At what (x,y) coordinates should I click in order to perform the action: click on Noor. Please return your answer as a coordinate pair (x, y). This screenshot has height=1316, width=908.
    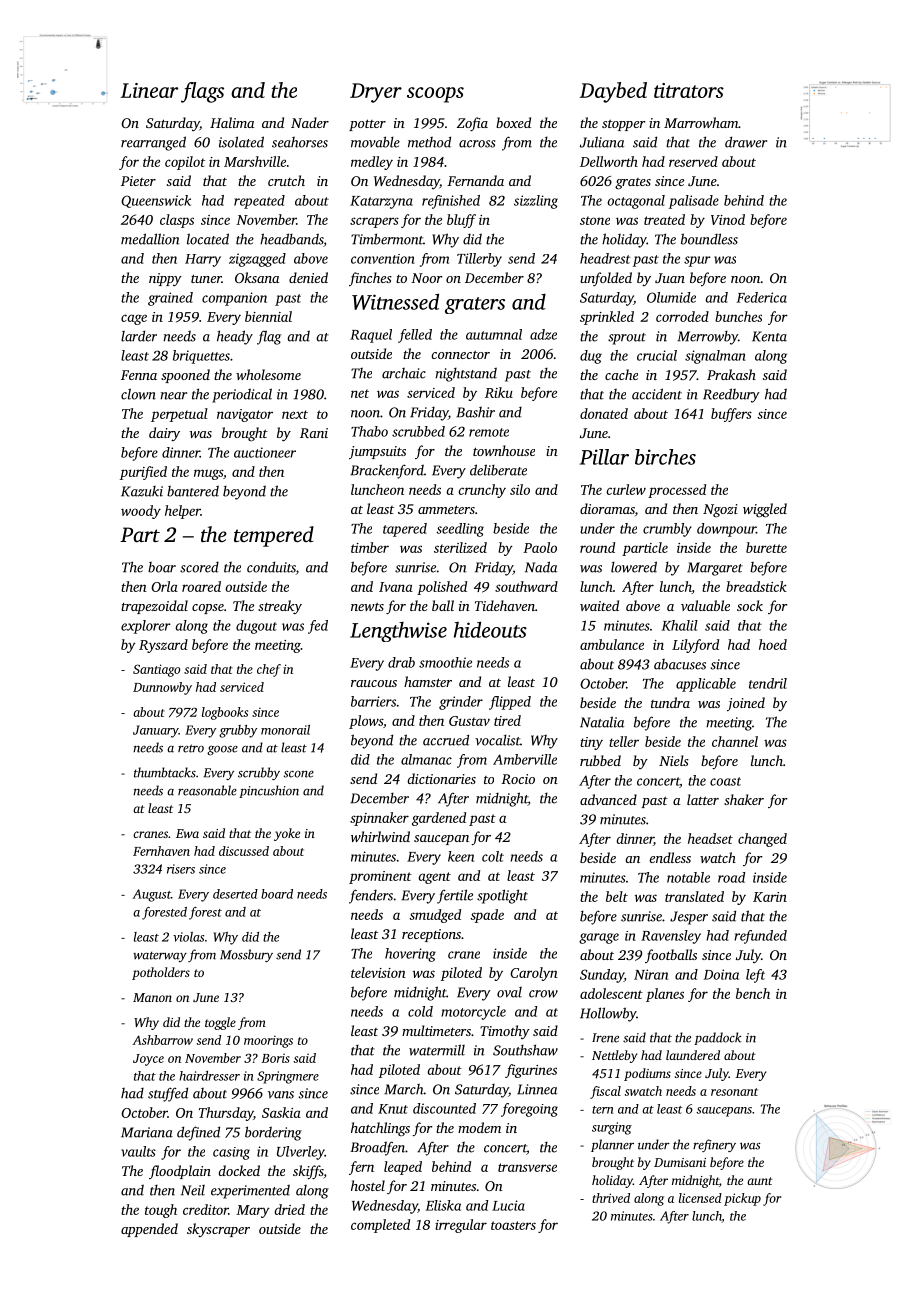
    Looking at the image, I should click on (426, 278).
